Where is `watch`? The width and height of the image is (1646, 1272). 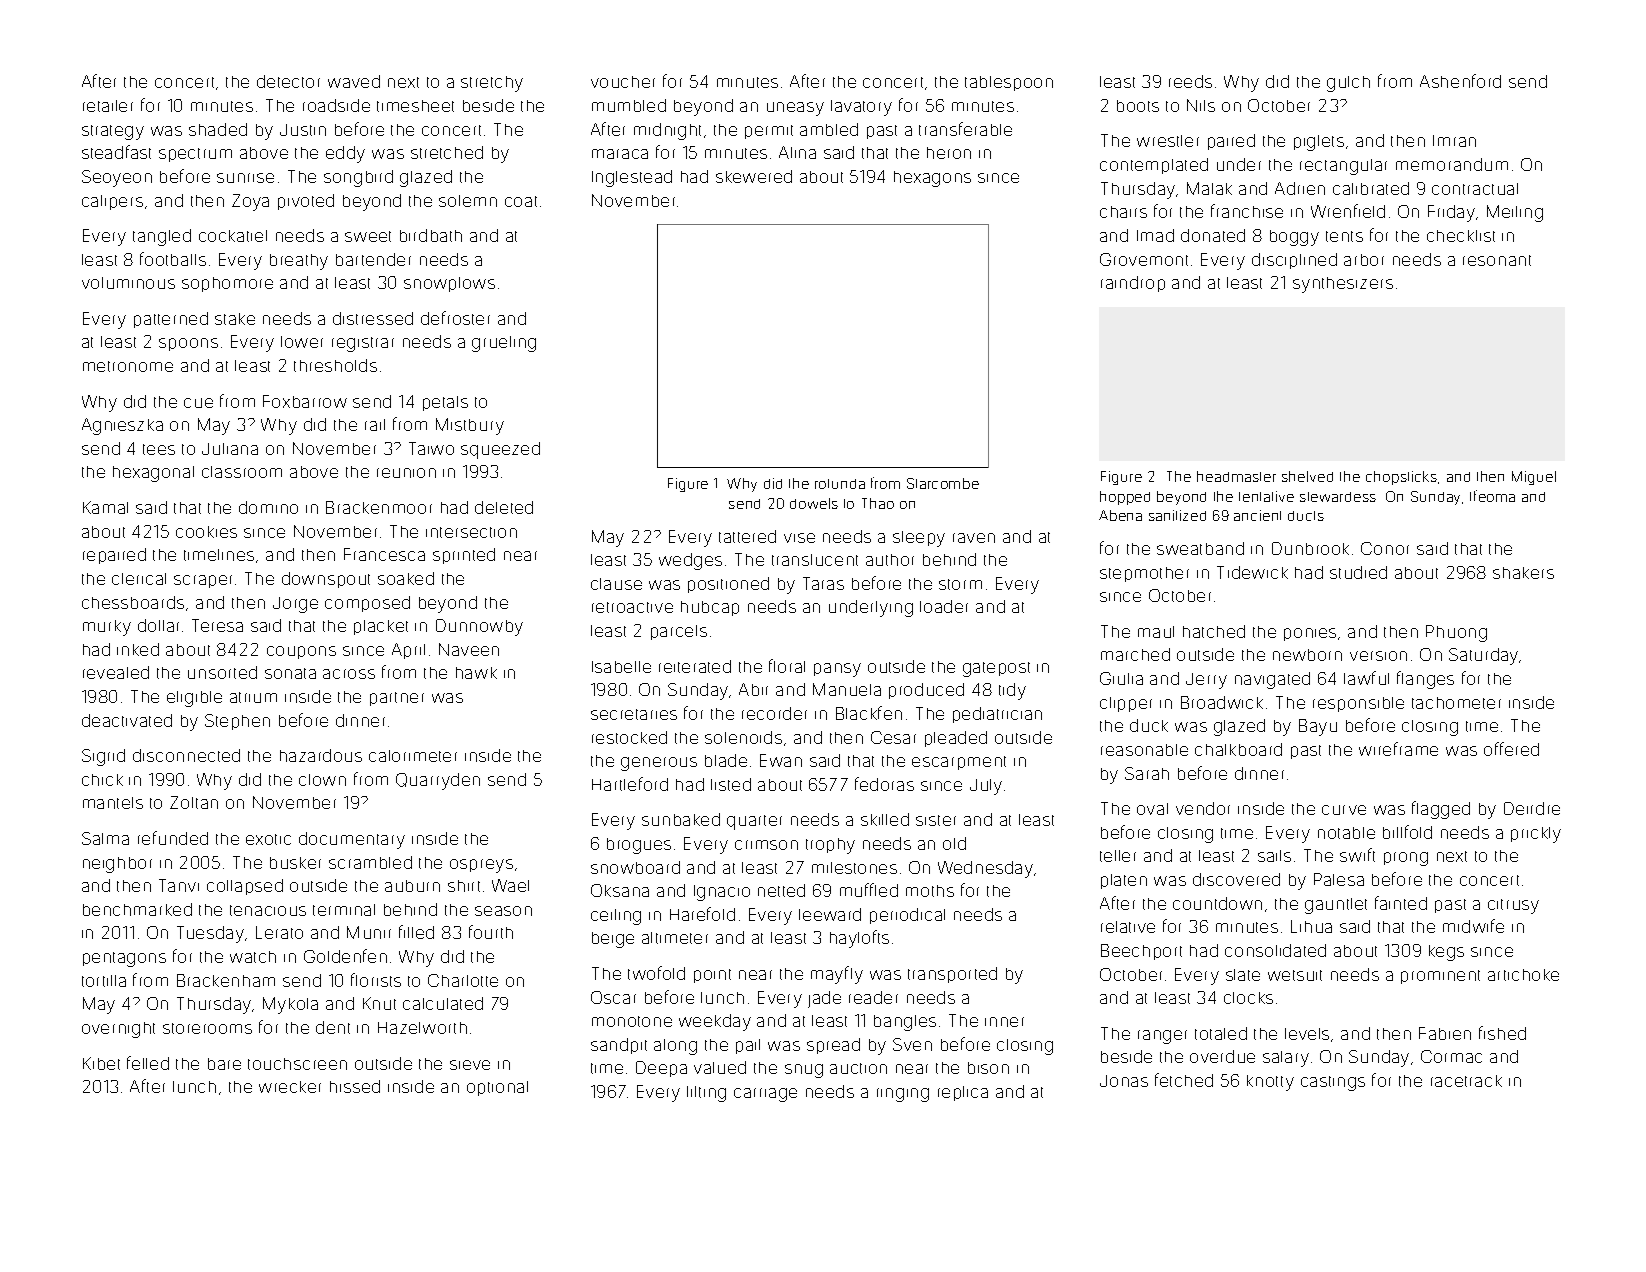
watch is located at coordinates (253, 957).
